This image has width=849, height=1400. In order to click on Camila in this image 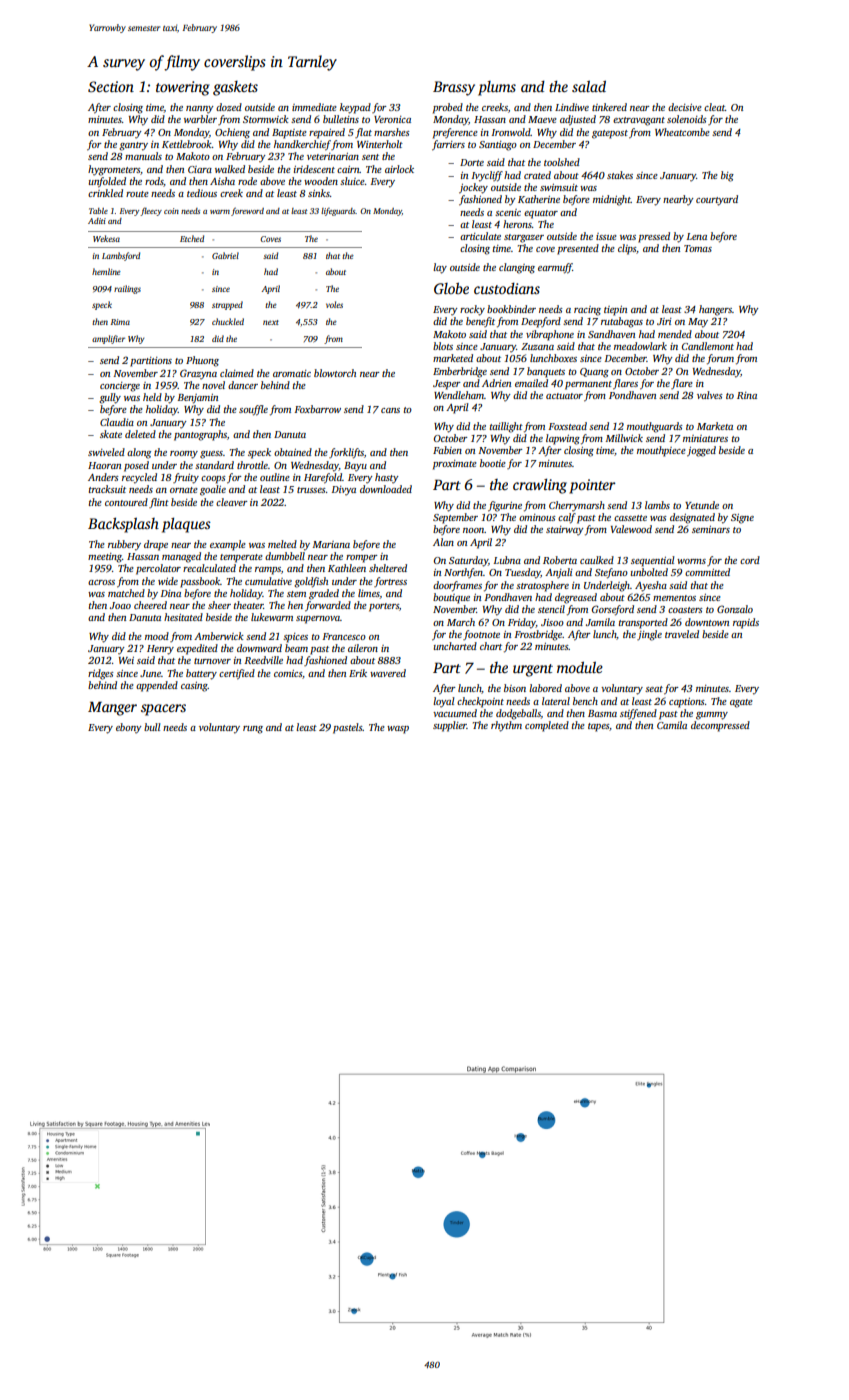, I will do `click(672, 725)`.
